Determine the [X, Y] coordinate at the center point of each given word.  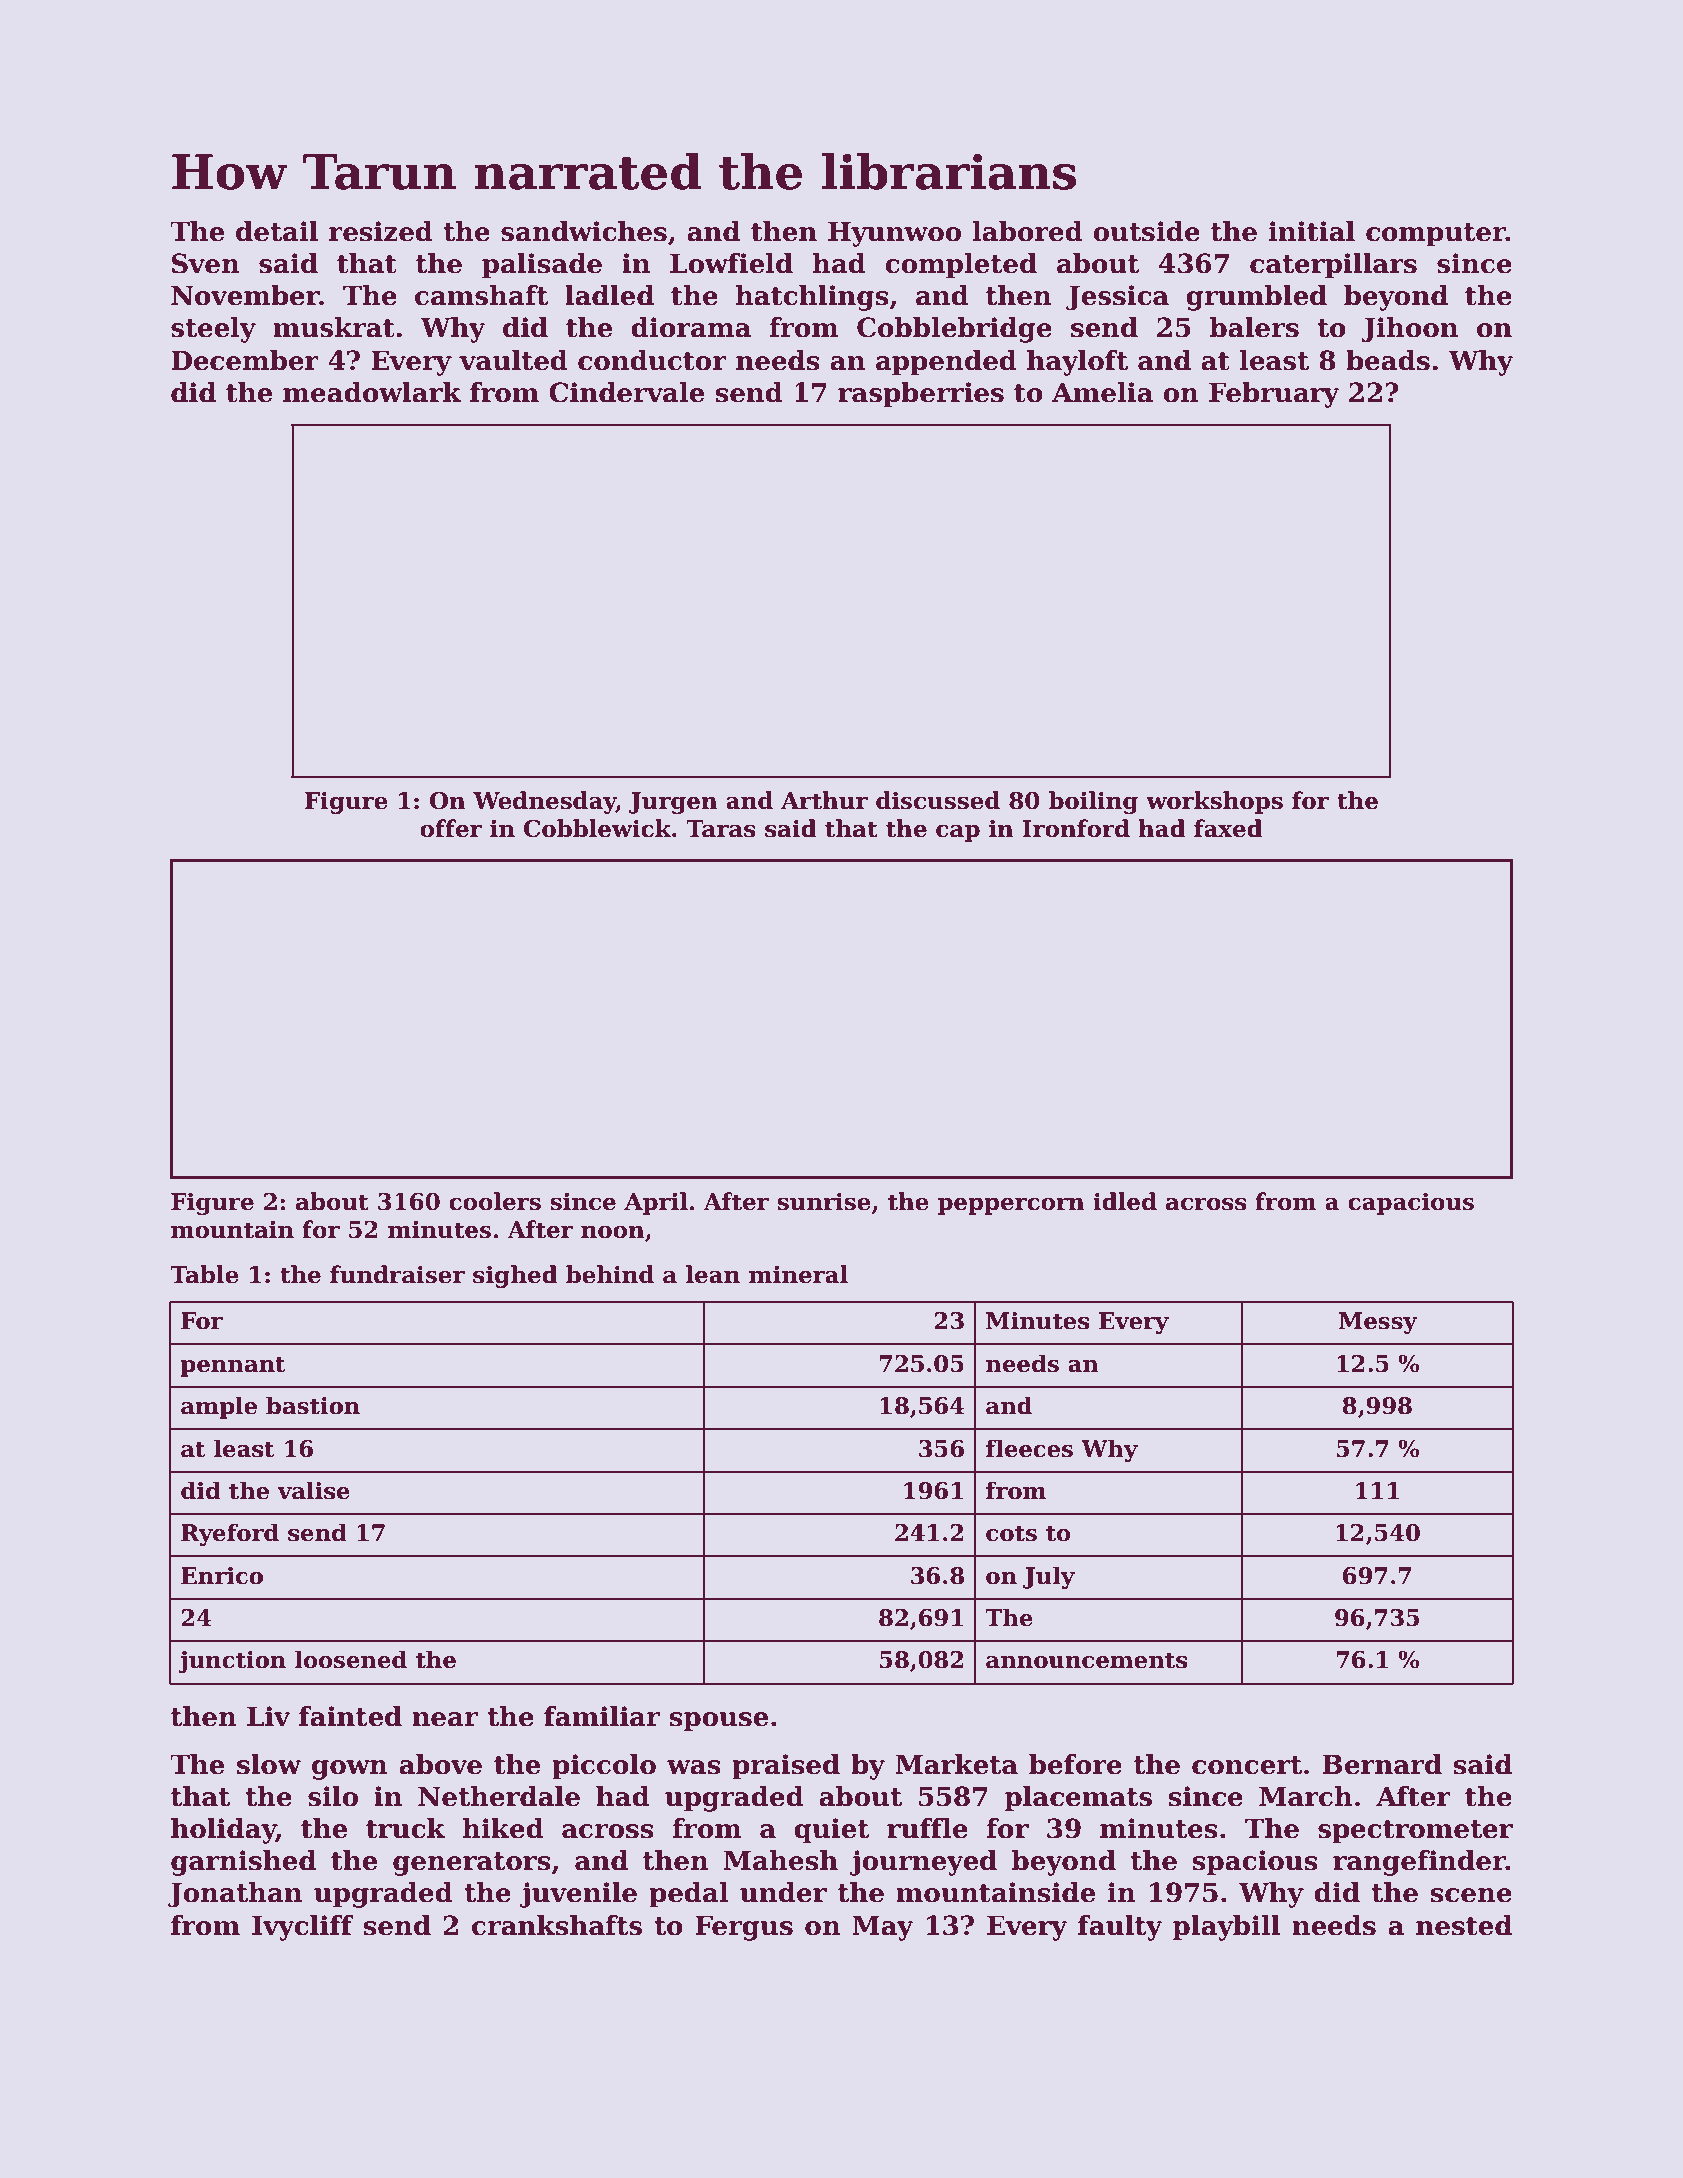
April [656, 1203]
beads [1388, 360]
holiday [223, 1831]
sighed [515, 1276]
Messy [1378, 1323]
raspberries [921, 395]
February [1274, 395]
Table [204, 1274]
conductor [652, 360]
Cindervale [626, 392]
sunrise [824, 1202]
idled [1125, 1201]
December [245, 360]
